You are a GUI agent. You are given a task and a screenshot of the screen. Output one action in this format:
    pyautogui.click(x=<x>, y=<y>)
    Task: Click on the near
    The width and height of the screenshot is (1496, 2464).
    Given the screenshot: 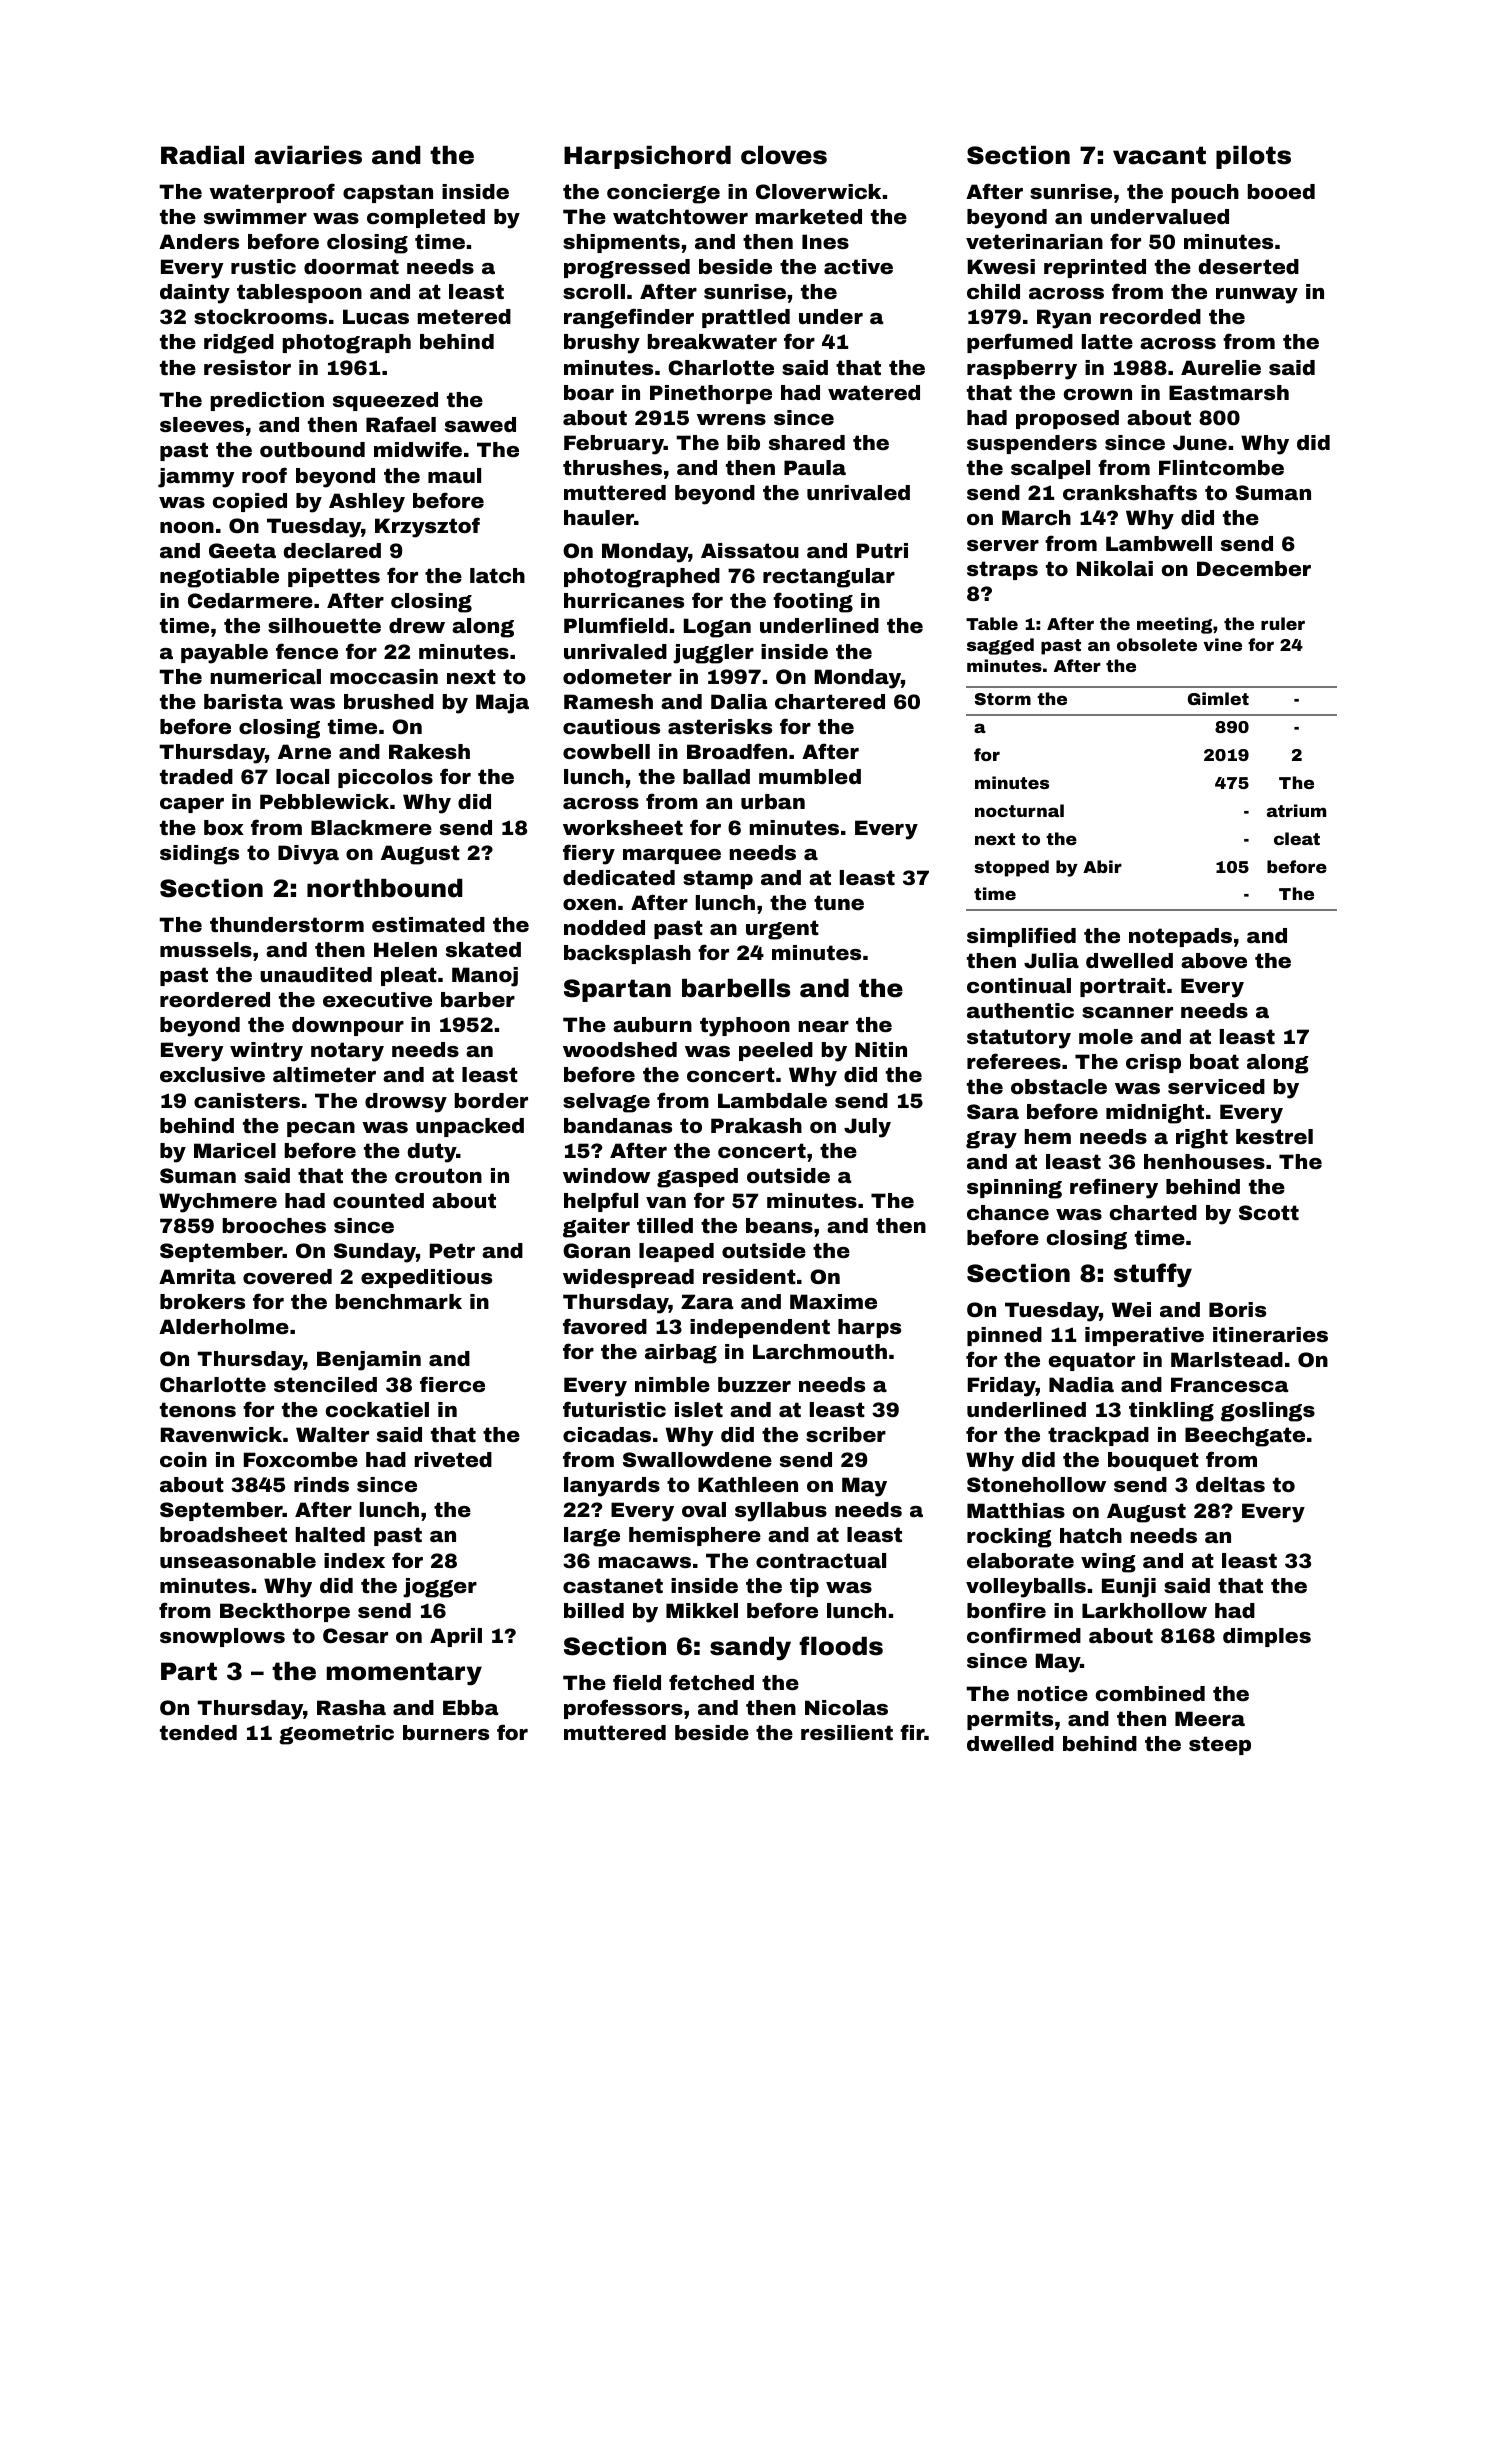 What is the action you would take?
    pyautogui.click(x=823, y=1026)
